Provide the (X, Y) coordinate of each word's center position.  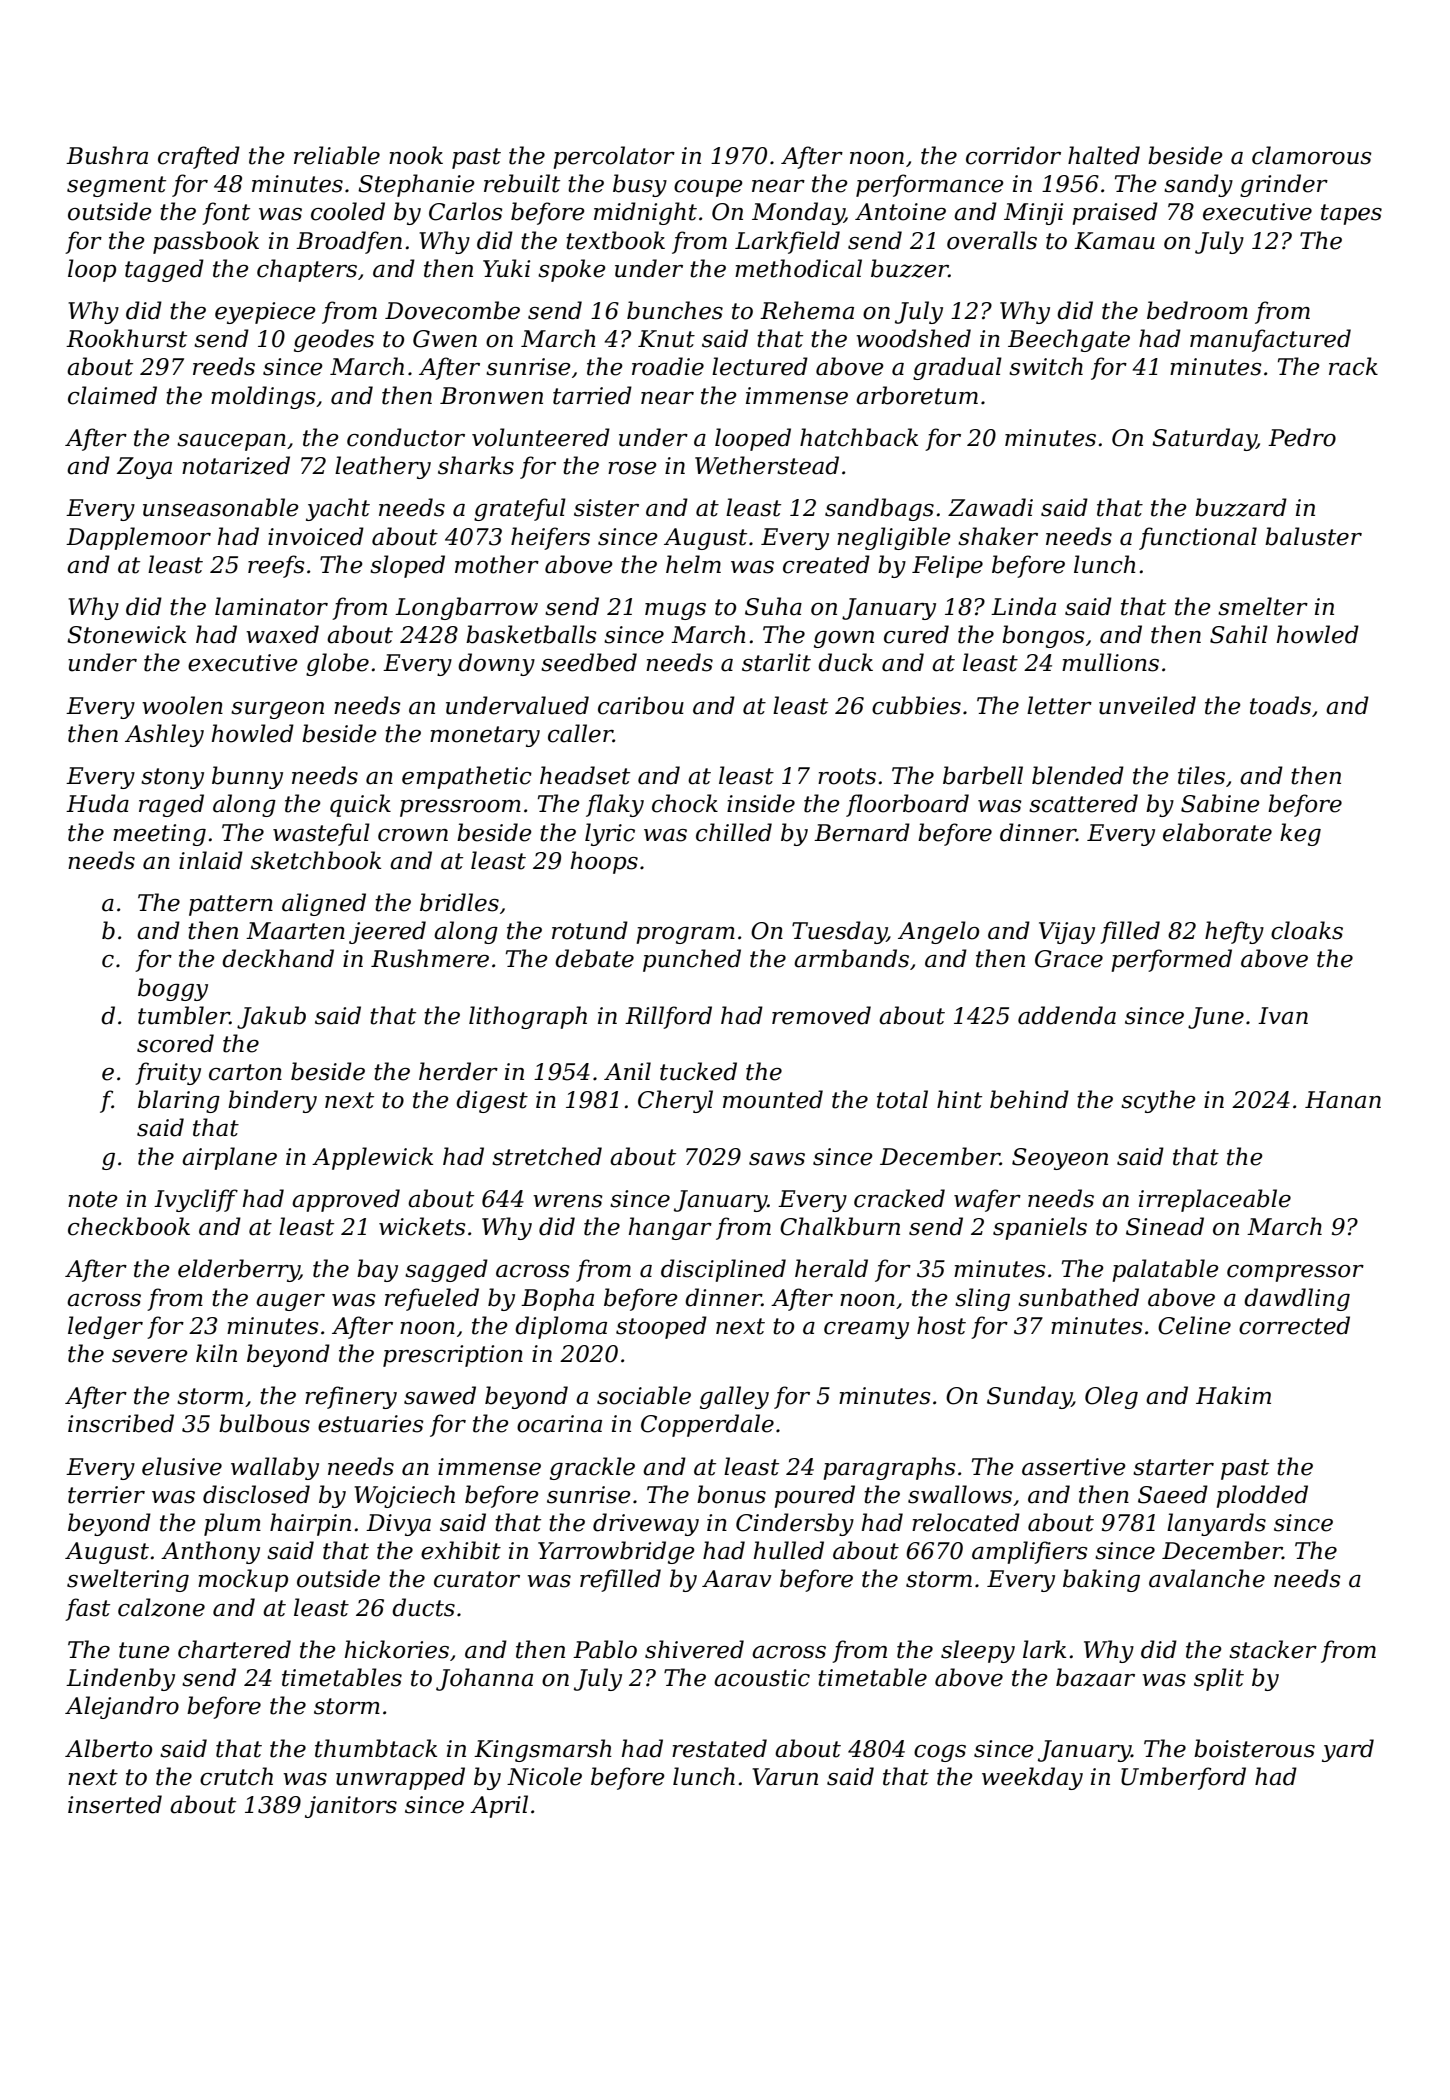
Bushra (107, 155)
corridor (1013, 155)
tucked (698, 1071)
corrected (1294, 1325)
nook (416, 155)
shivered (694, 1649)
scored (175, 1043)
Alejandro (122, 1707)
